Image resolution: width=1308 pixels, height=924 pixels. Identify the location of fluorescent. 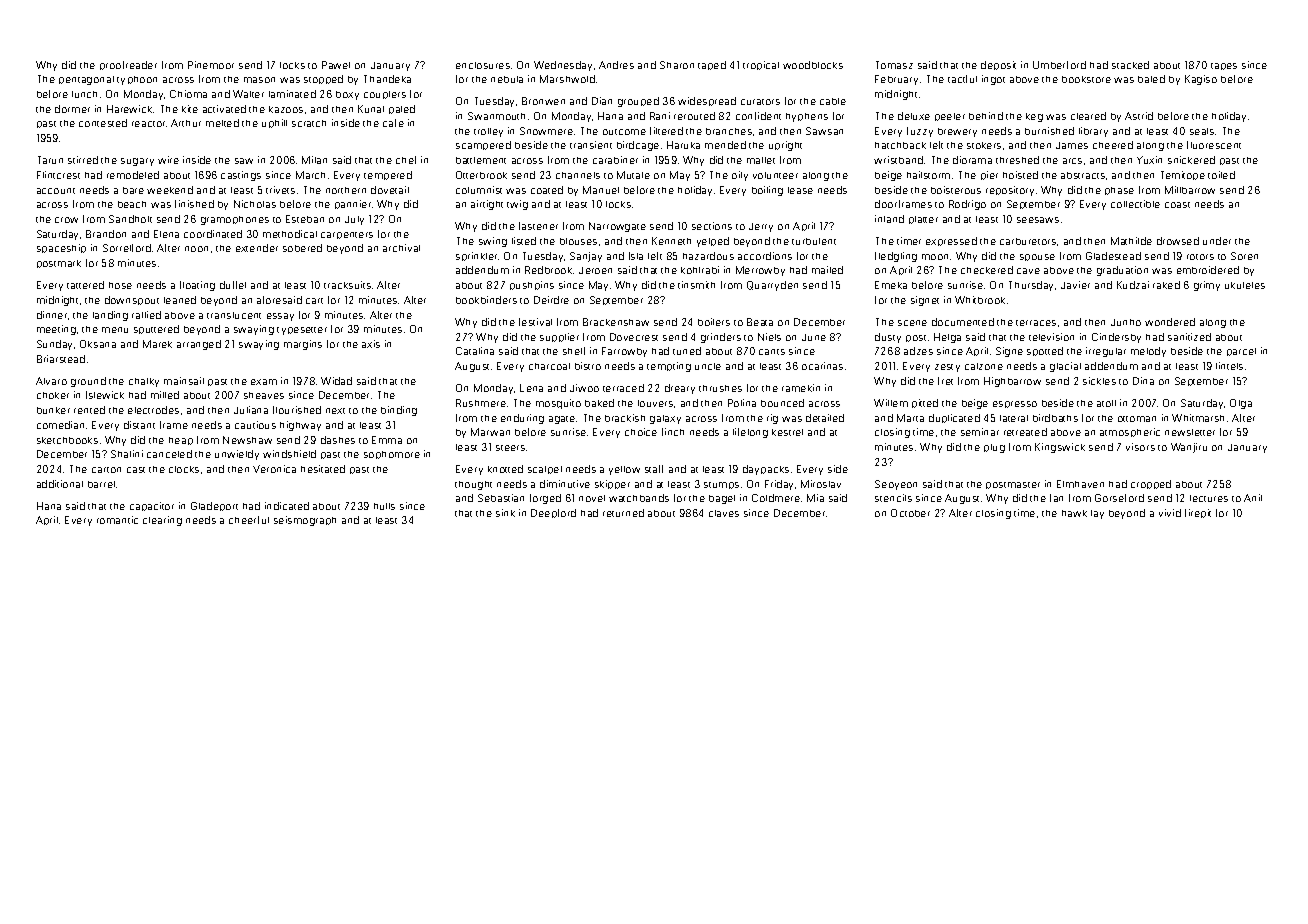
(1214, 145).
